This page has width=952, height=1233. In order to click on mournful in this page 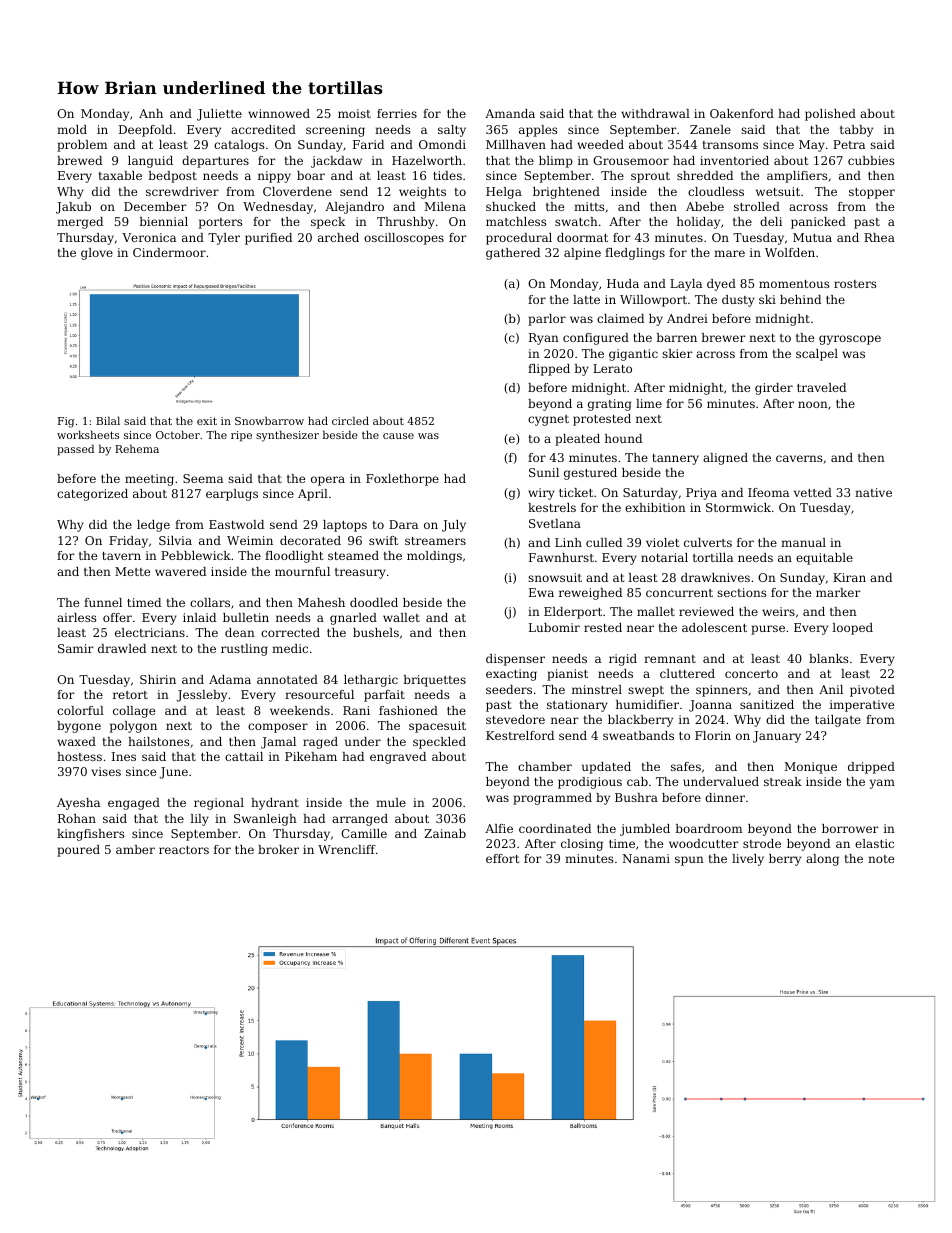, I will do `click(302, 571)`.
